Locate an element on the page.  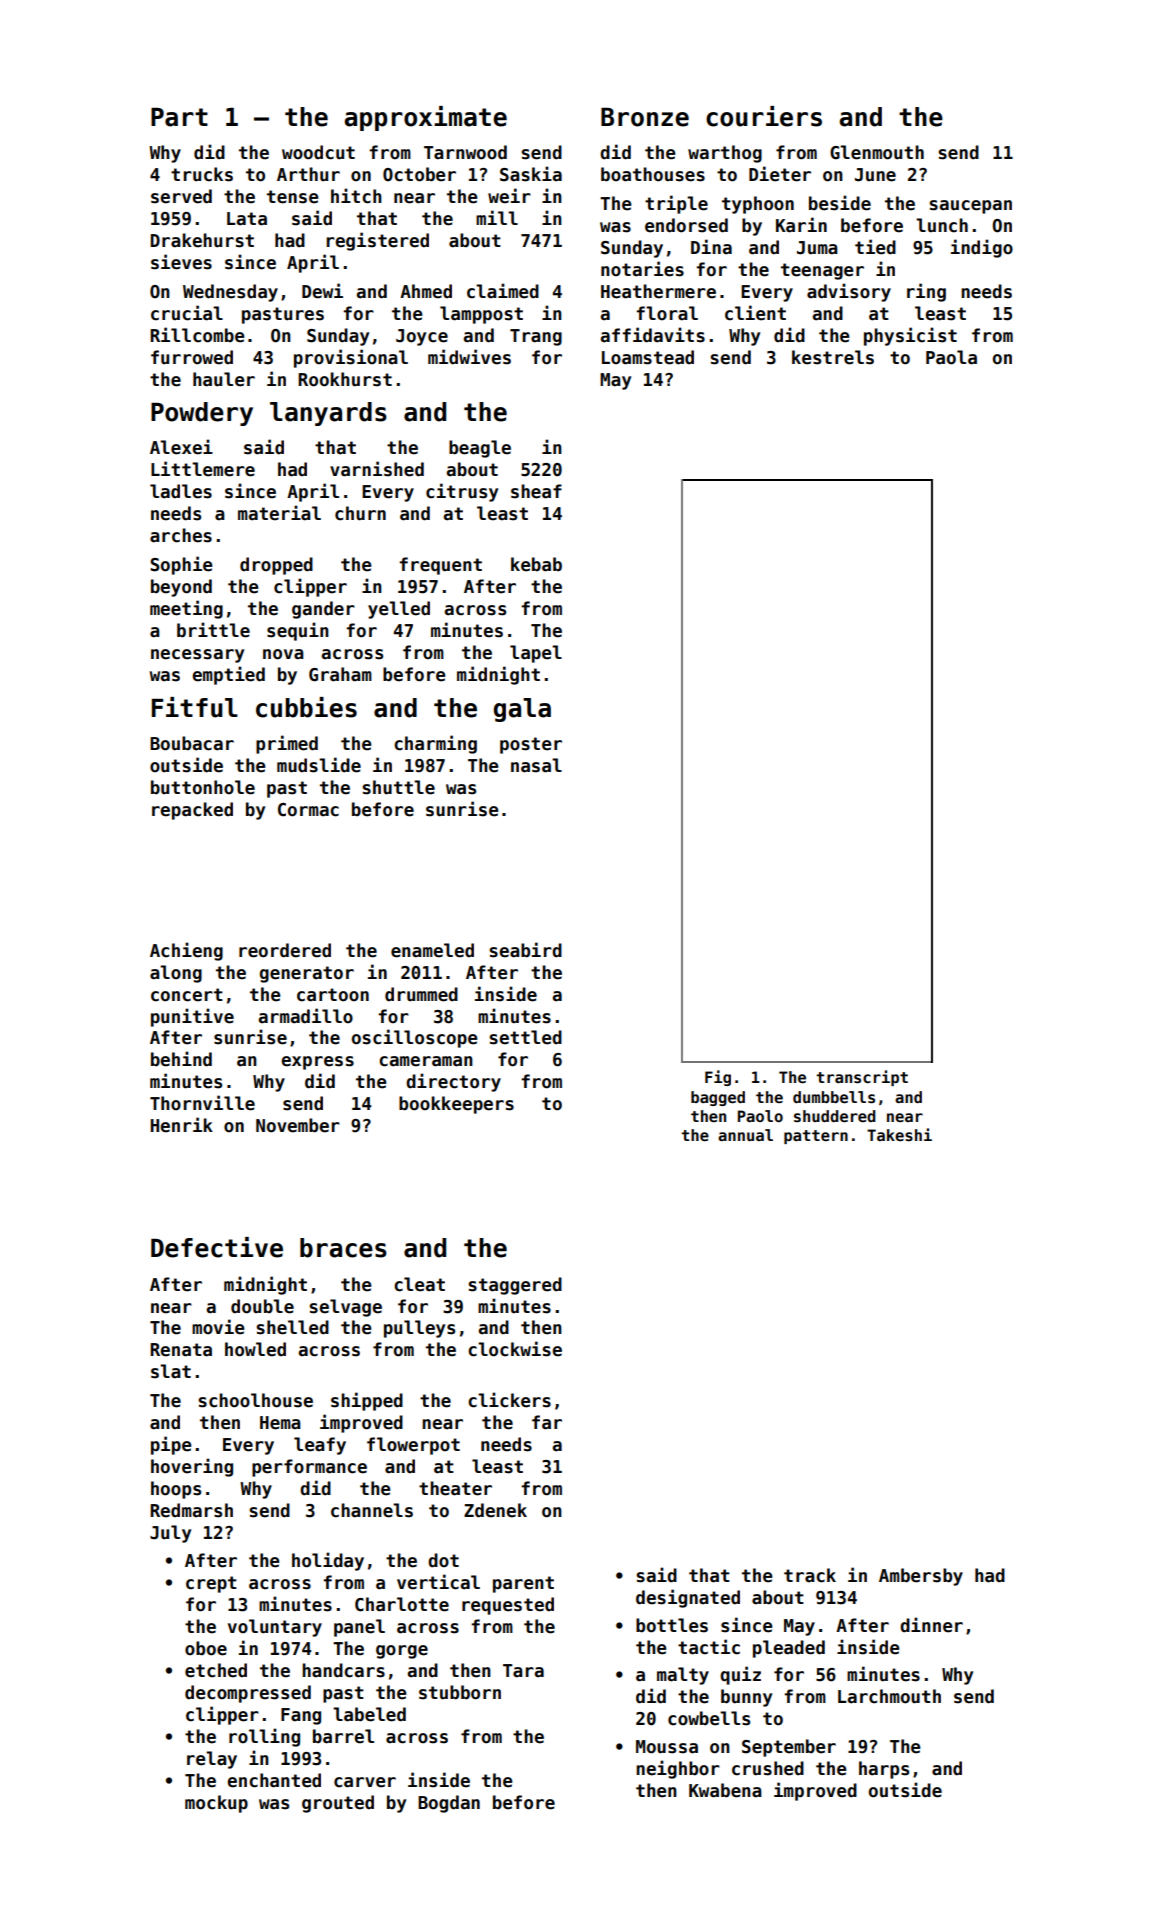
lapel is located at coordinates (536, 654).
